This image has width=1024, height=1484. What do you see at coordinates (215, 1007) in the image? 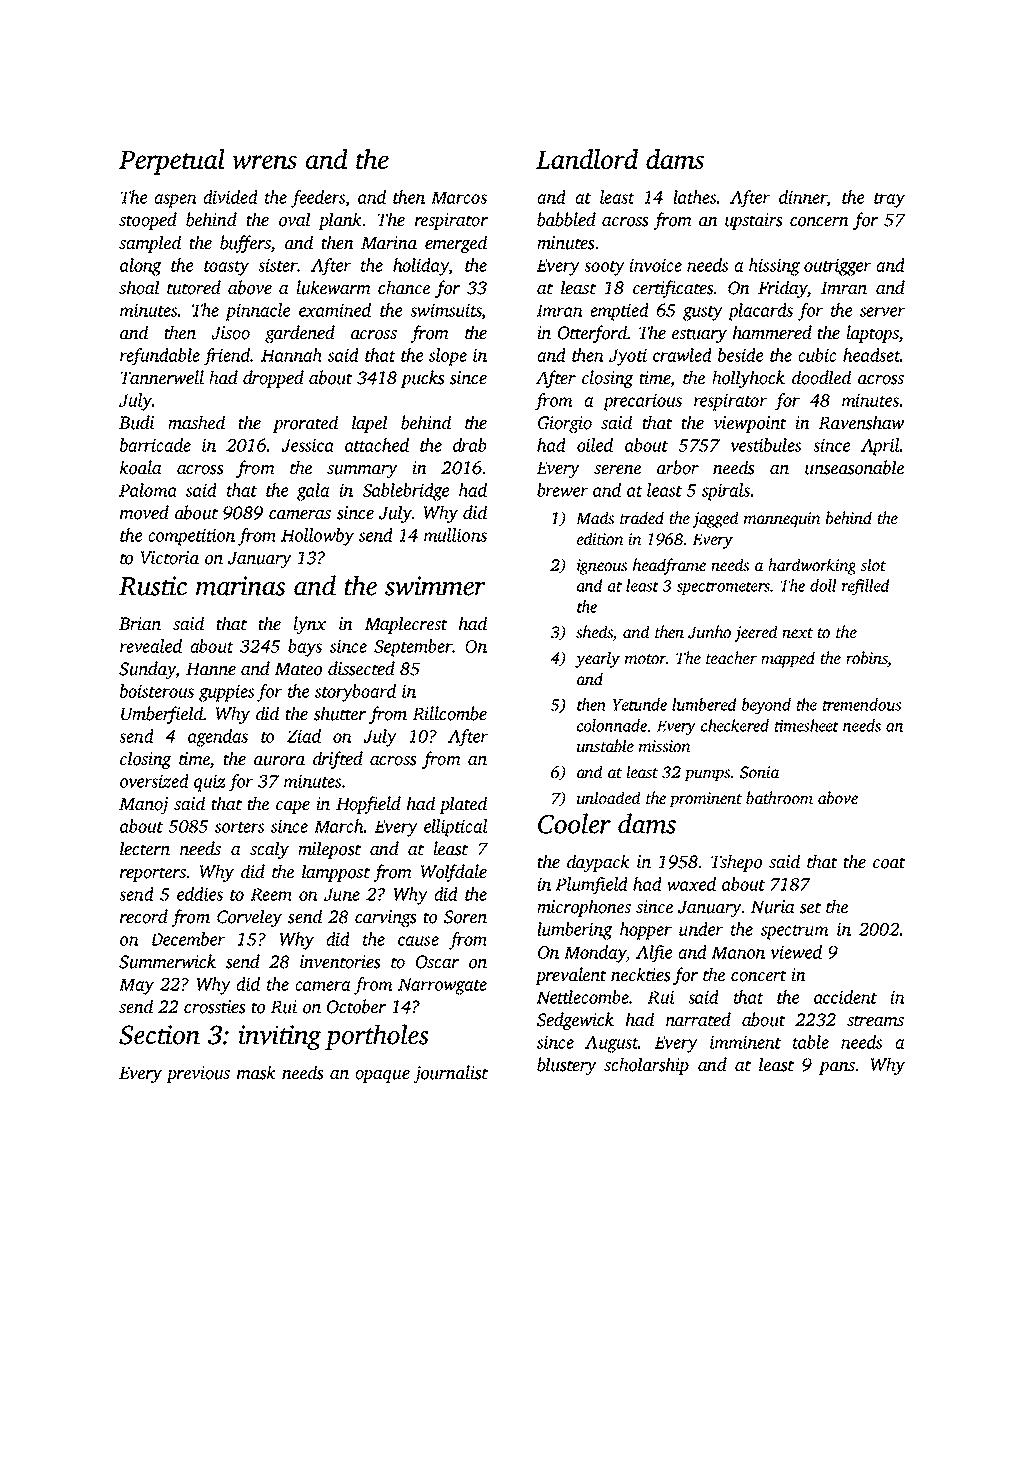
I see `crossties` at bounding box center [215, 1007].
